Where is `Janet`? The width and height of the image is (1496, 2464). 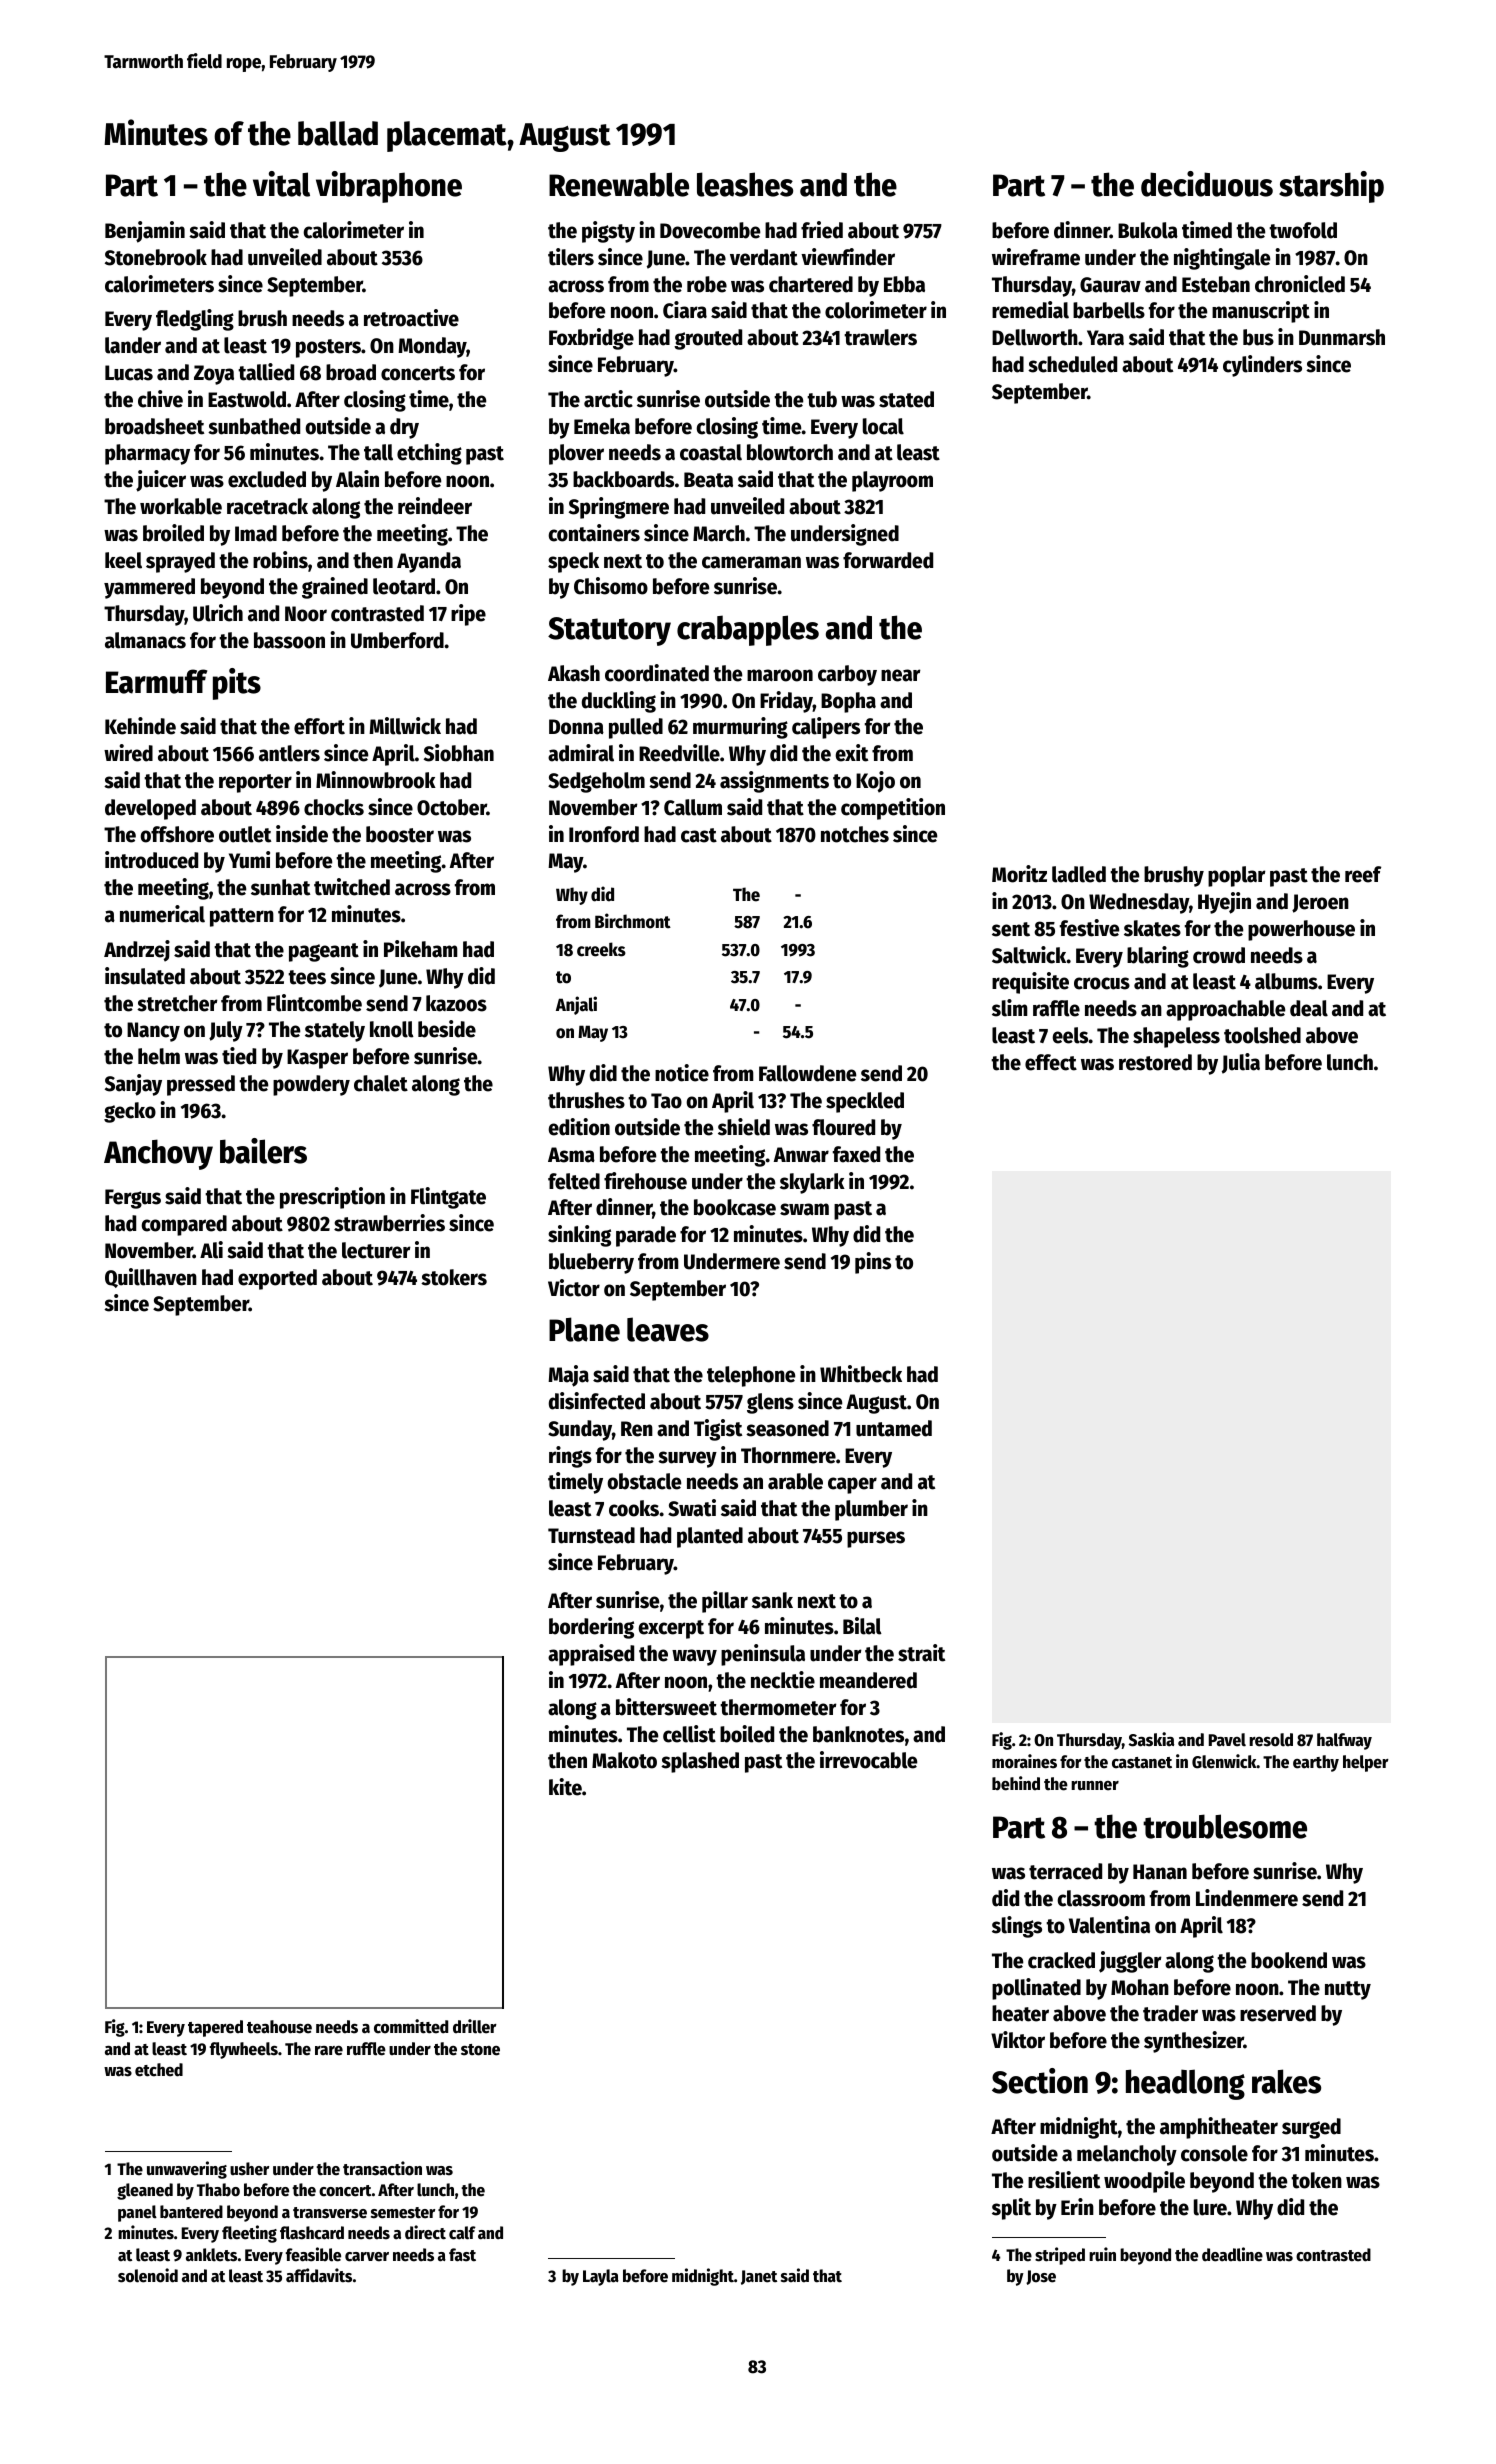 Janet is located at coordinates (759, 2277).
